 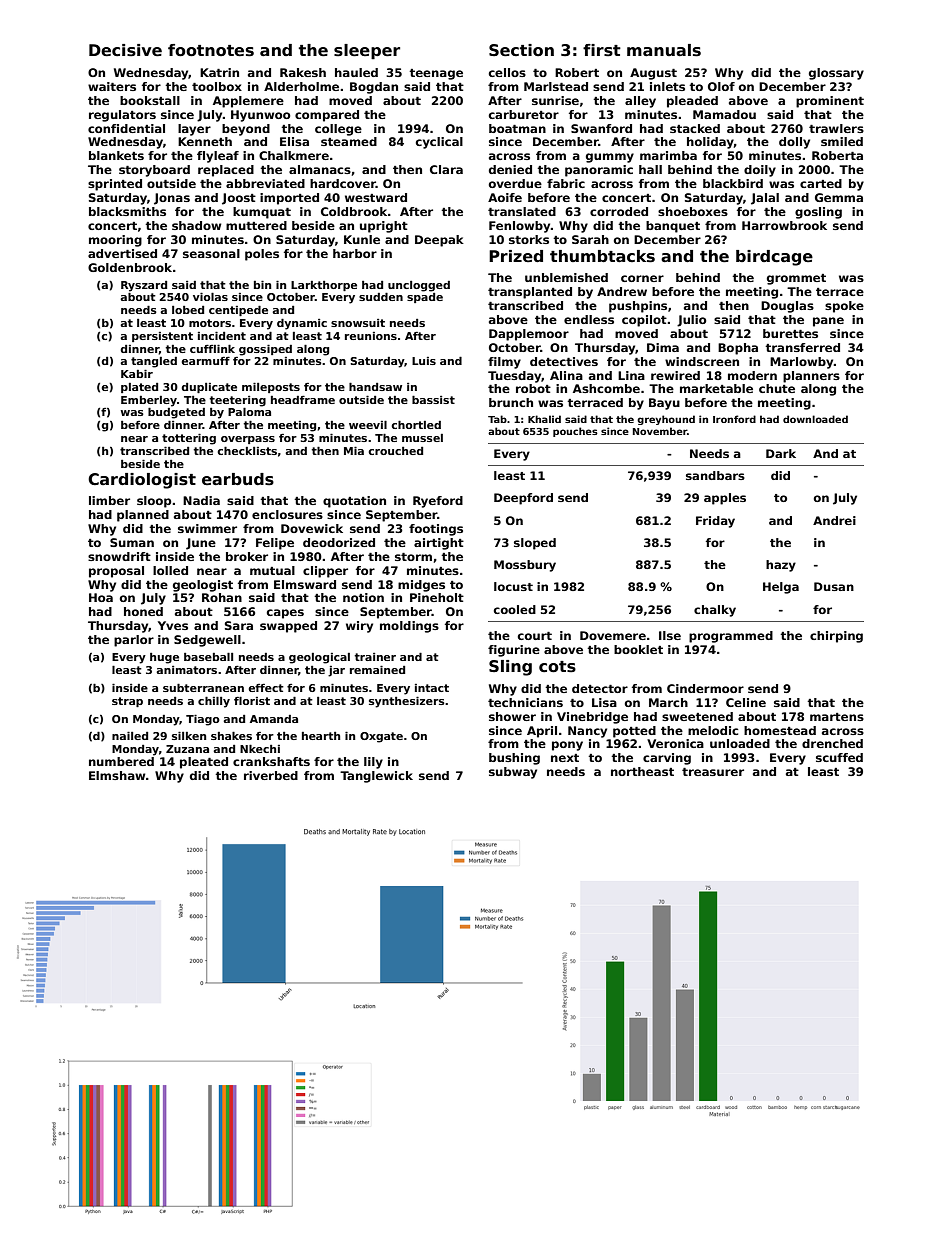 What do you see at coordinates (173, 625) in the screenshot?
I see `Yves` at bounding box center [173, 625].
